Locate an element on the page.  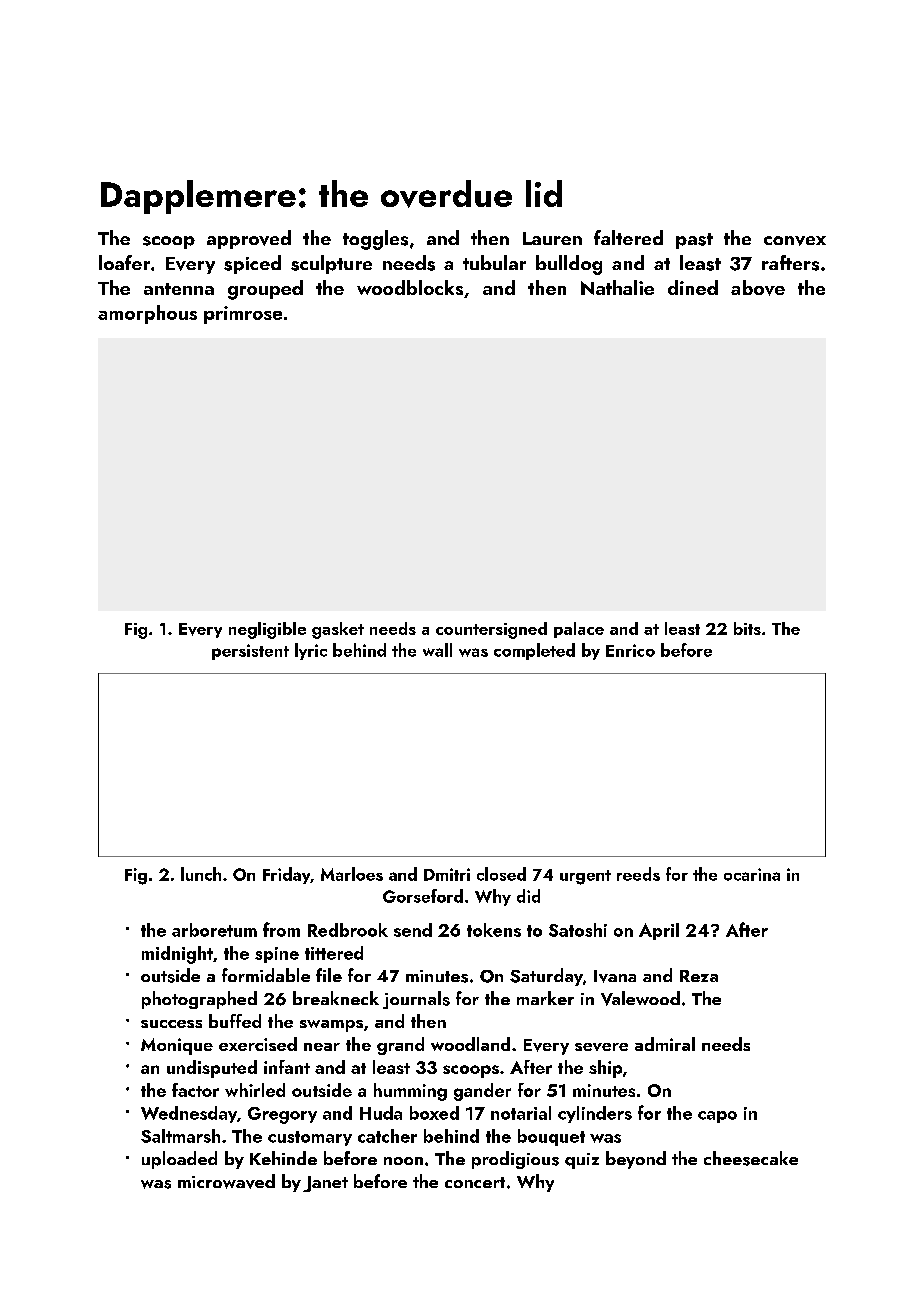
uploaded is located at coordinates (179, 1160).
